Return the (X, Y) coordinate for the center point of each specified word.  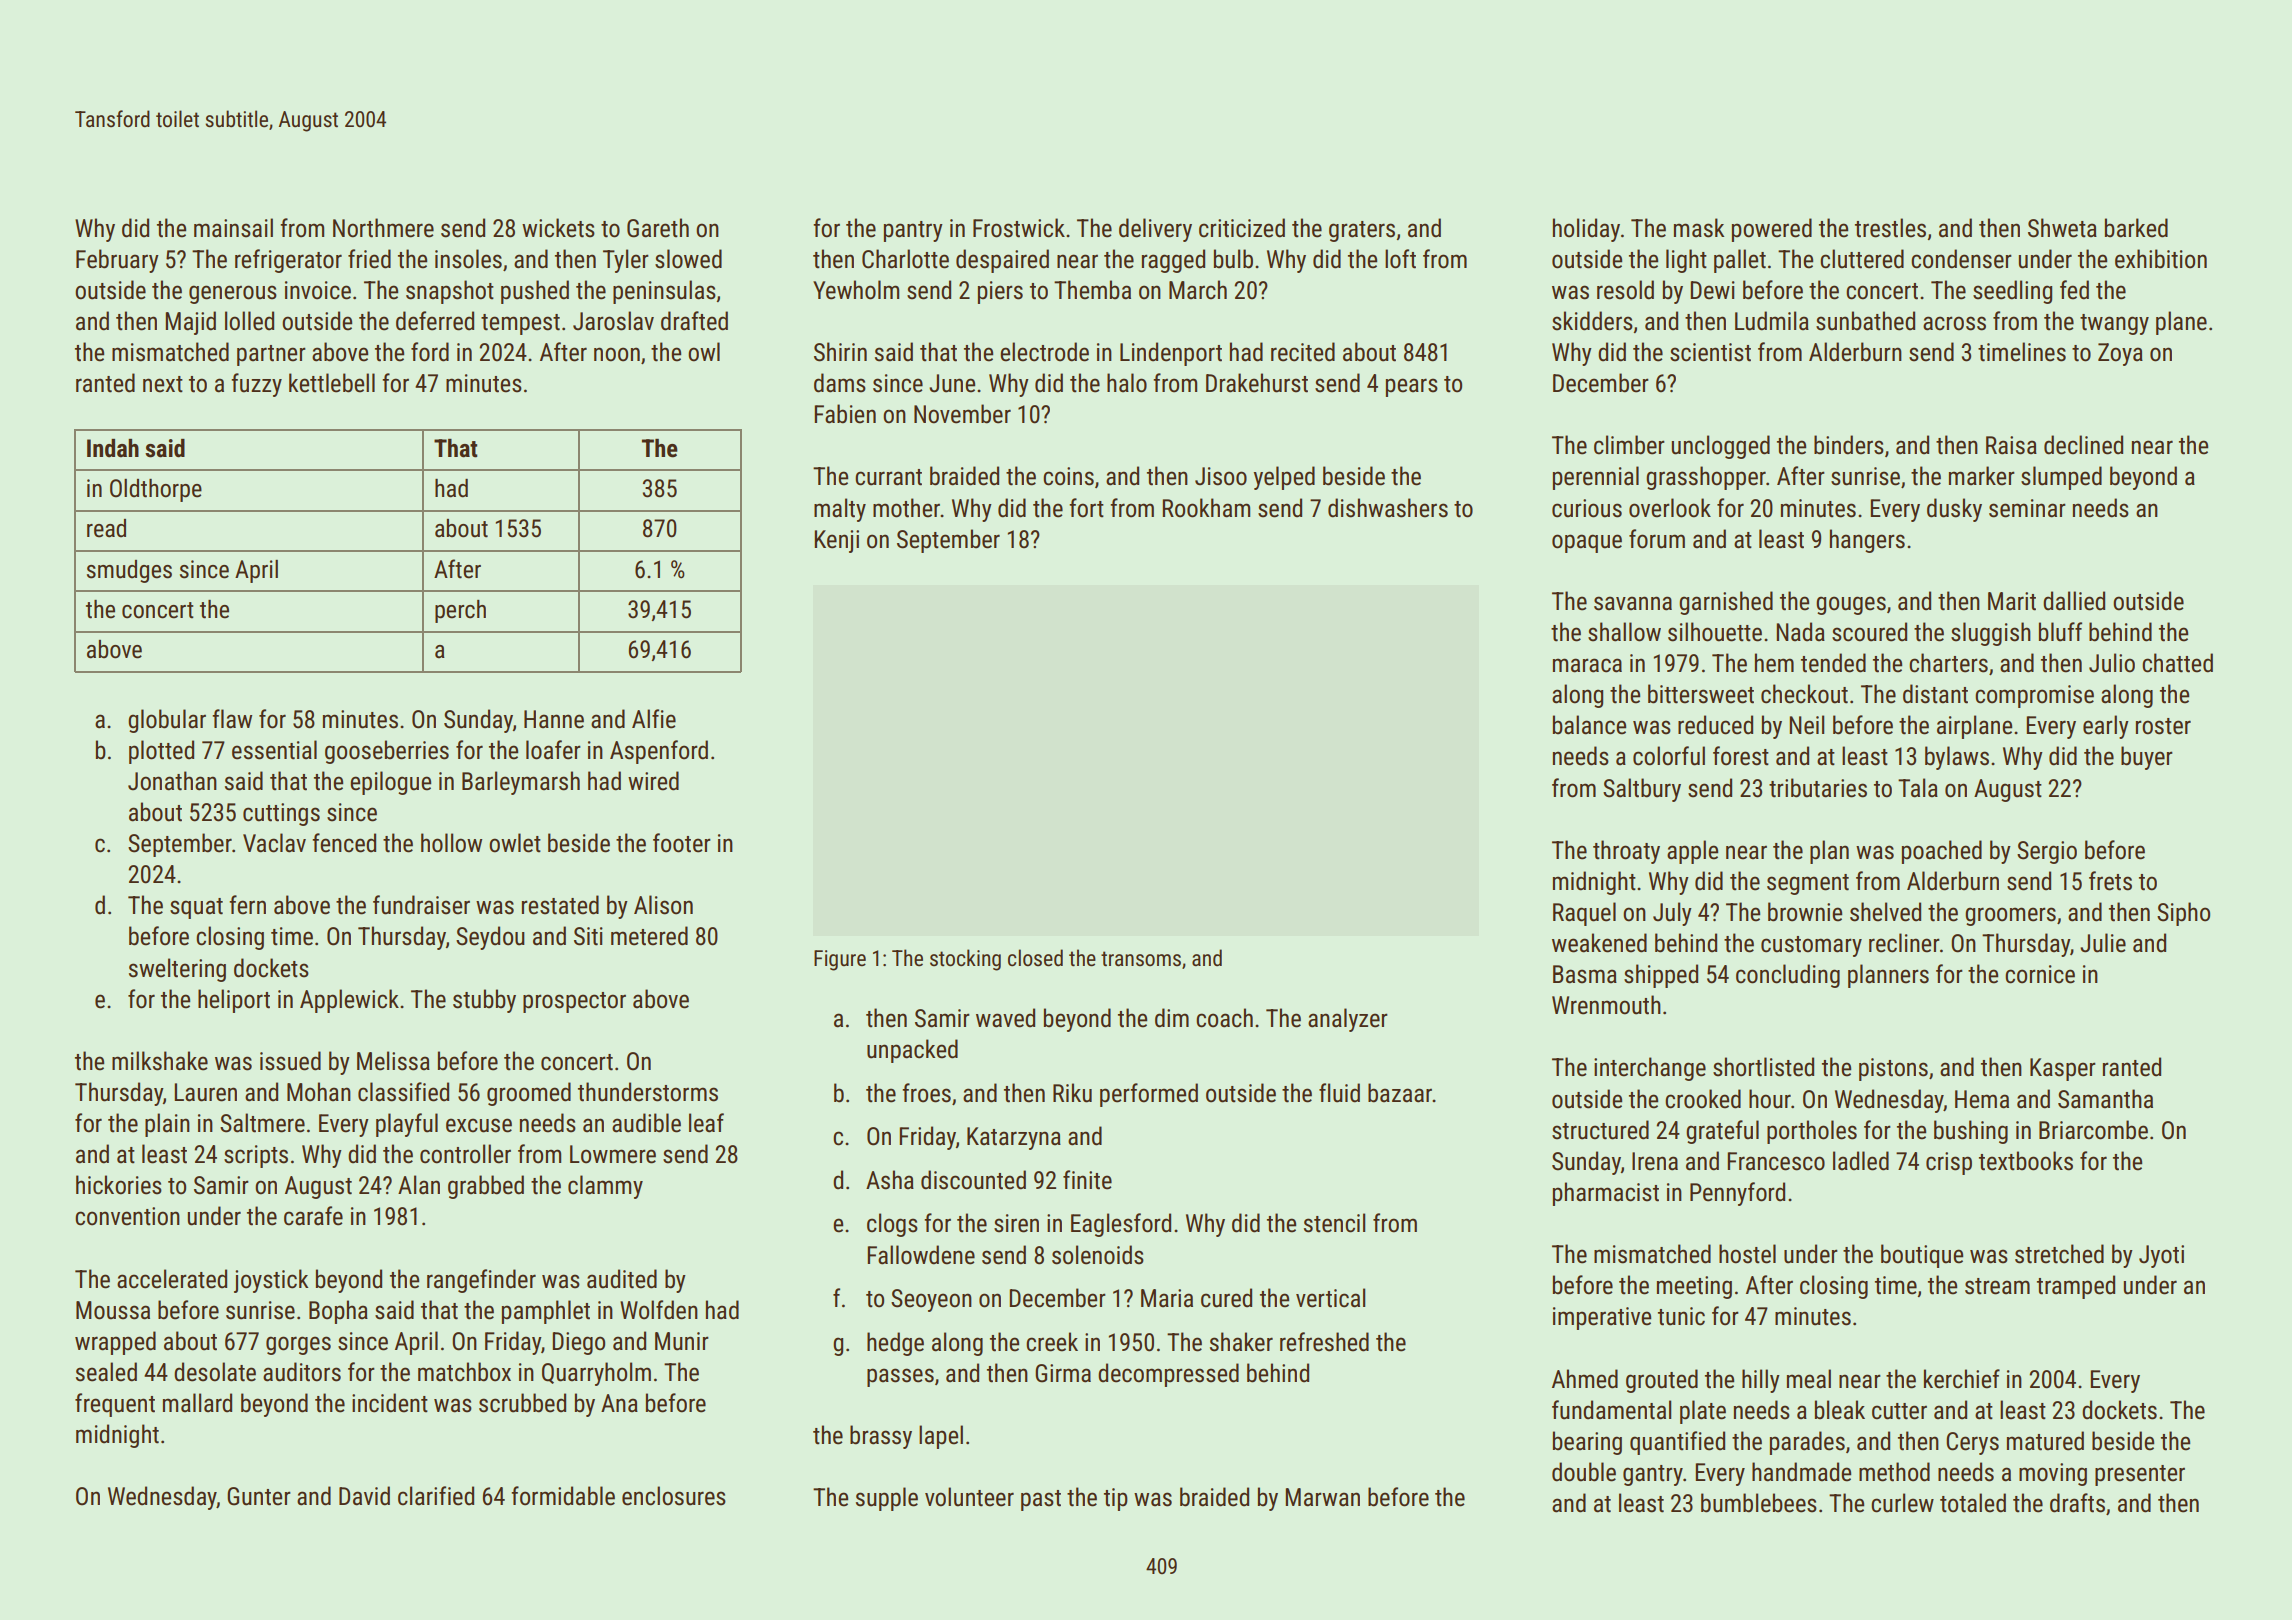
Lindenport (1171, 354)
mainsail (233, 228)
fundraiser (421, 905)
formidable (563, 1496)
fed (2074, 290)
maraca (1587, 665)
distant (1935, 694)
